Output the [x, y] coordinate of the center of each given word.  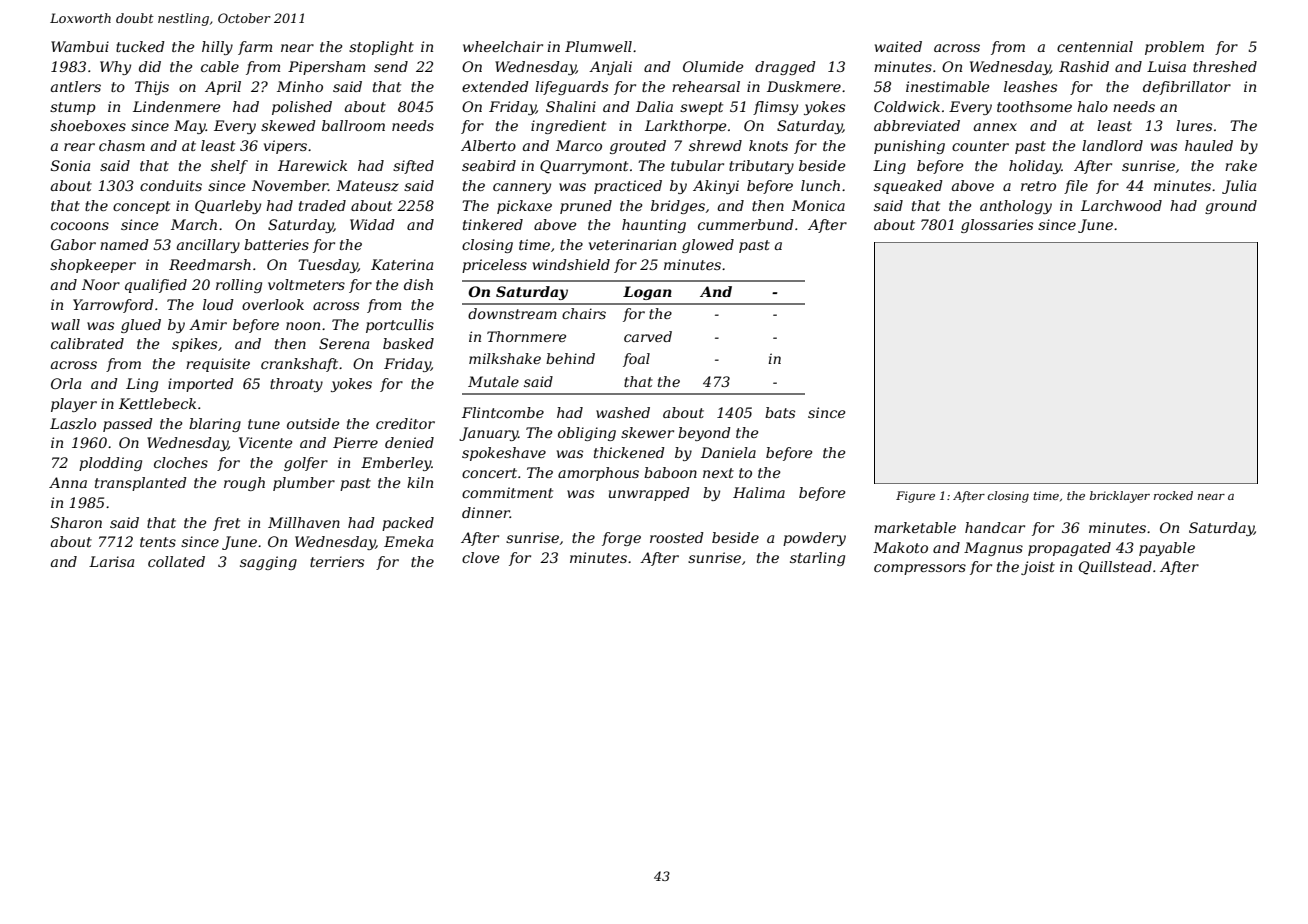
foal [636, 360]
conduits [171, 185]
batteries [276, 244]
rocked [1173, 495]
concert [489, 473]
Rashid [1084, 66]
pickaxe [524, 207]
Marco [579, 145]
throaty [296, 385]
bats [780, 412]
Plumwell [598, 46]
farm [255, 48]
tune [264, 424]
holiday [1035, 167]
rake [1241, 165]
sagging [268, 563]
